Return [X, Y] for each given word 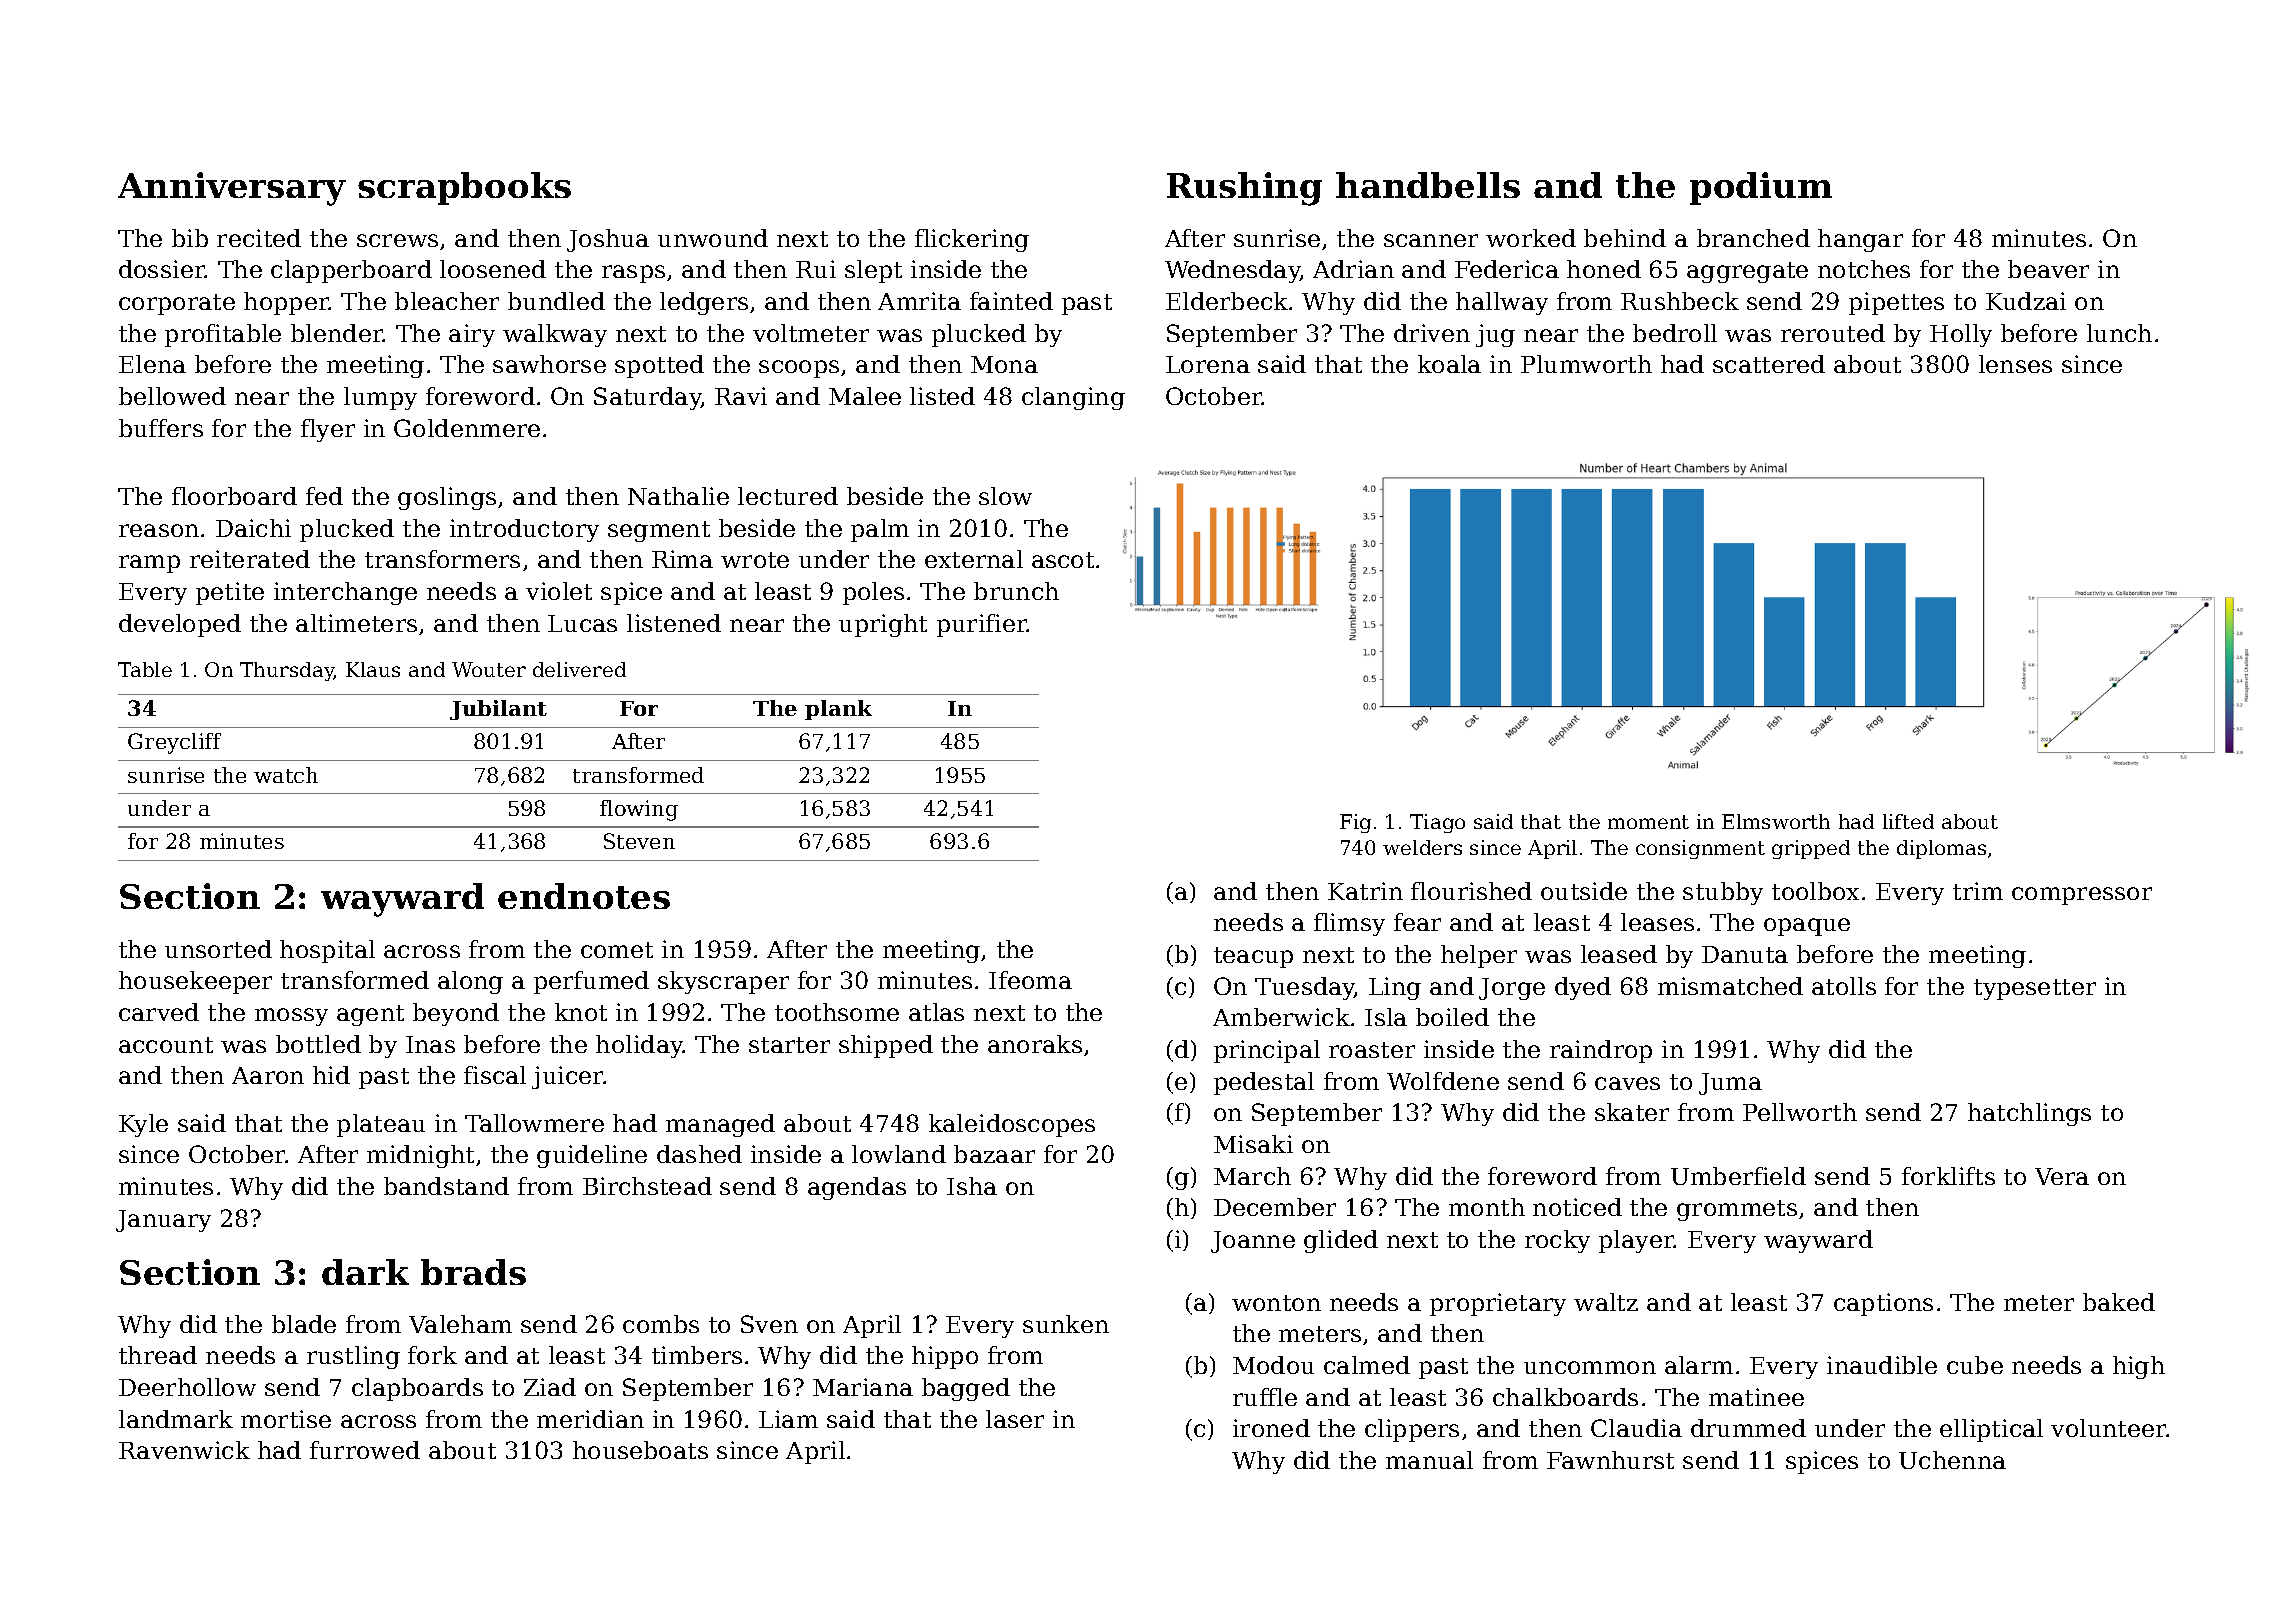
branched [1753, 238]
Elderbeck [1227, 301]
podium [1761, 188]
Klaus [373, 669]
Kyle [143, 1125]
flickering [972, 240]
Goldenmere [467, 428]
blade [304, 1324]
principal [1267, 1051]
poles [873, 593]
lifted [1908, 821]
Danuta [1745, 954]
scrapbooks [464, 188]
